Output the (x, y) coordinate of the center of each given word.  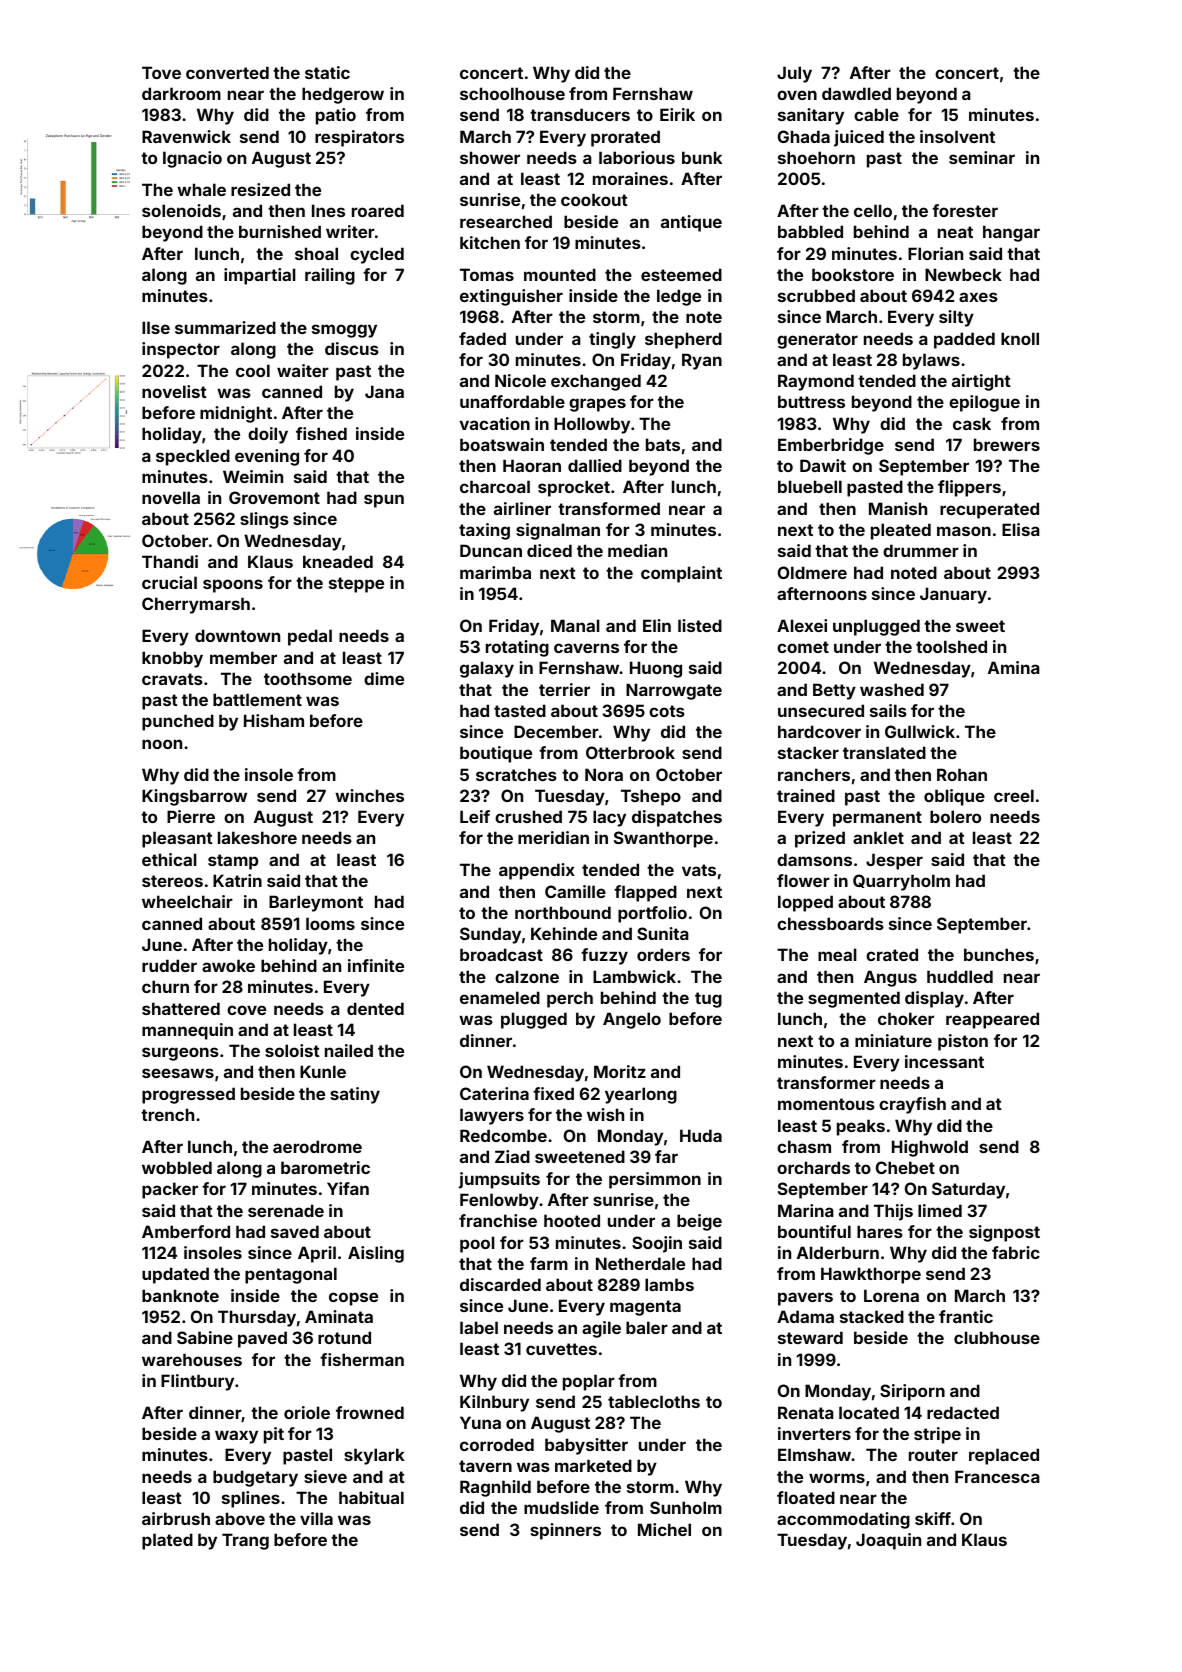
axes (978, 297)
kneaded (338, 561)
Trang (245, 1541)
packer (170, 1190)
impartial (260, 276)
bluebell (810, 486)
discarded (500, 1284)
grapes (597, 405)
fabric (1016, 1252)
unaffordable (512, 401)
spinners (565, 1531)
